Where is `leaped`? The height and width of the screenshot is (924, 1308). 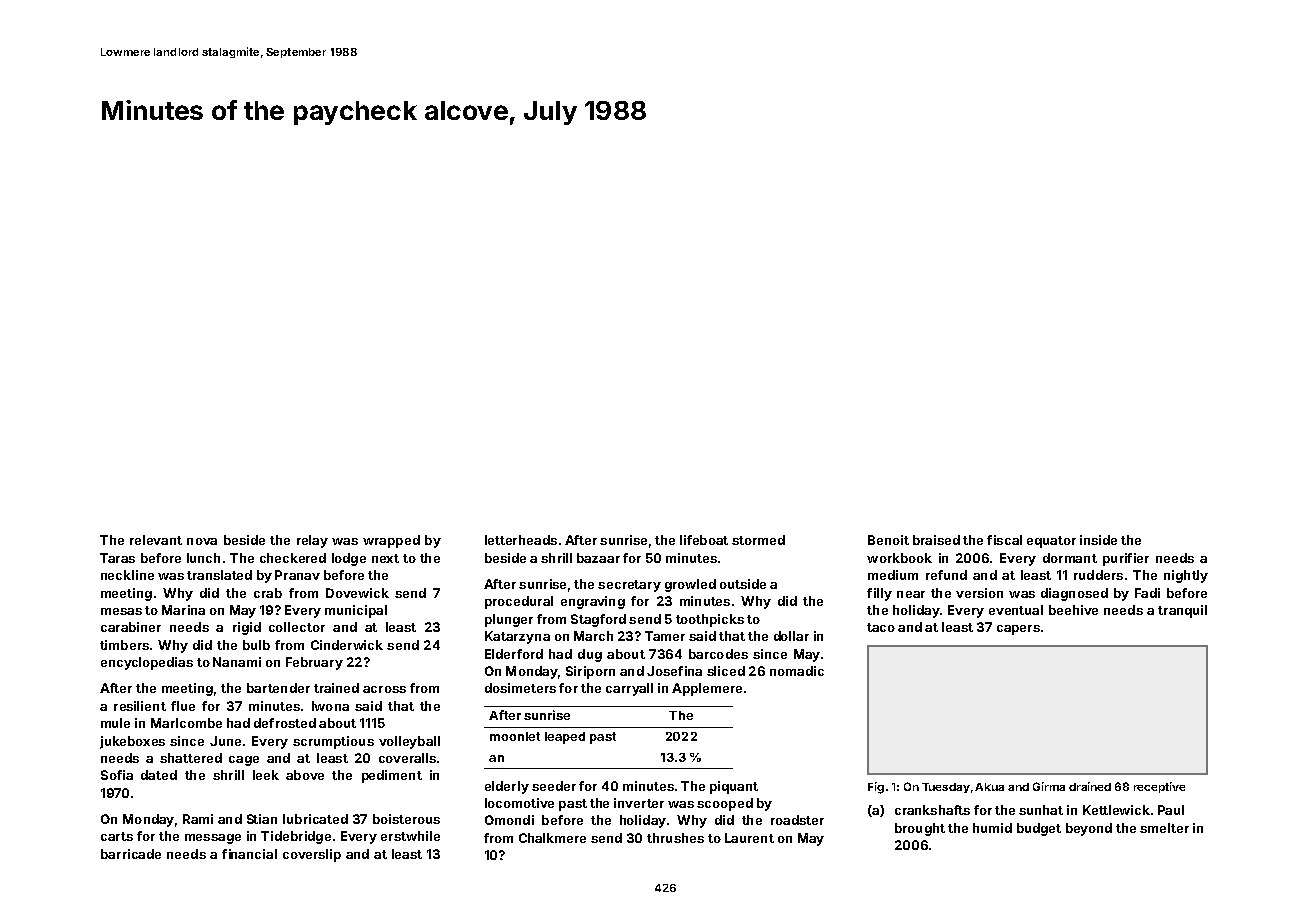 leaped is located at coordinates (565, 738).
